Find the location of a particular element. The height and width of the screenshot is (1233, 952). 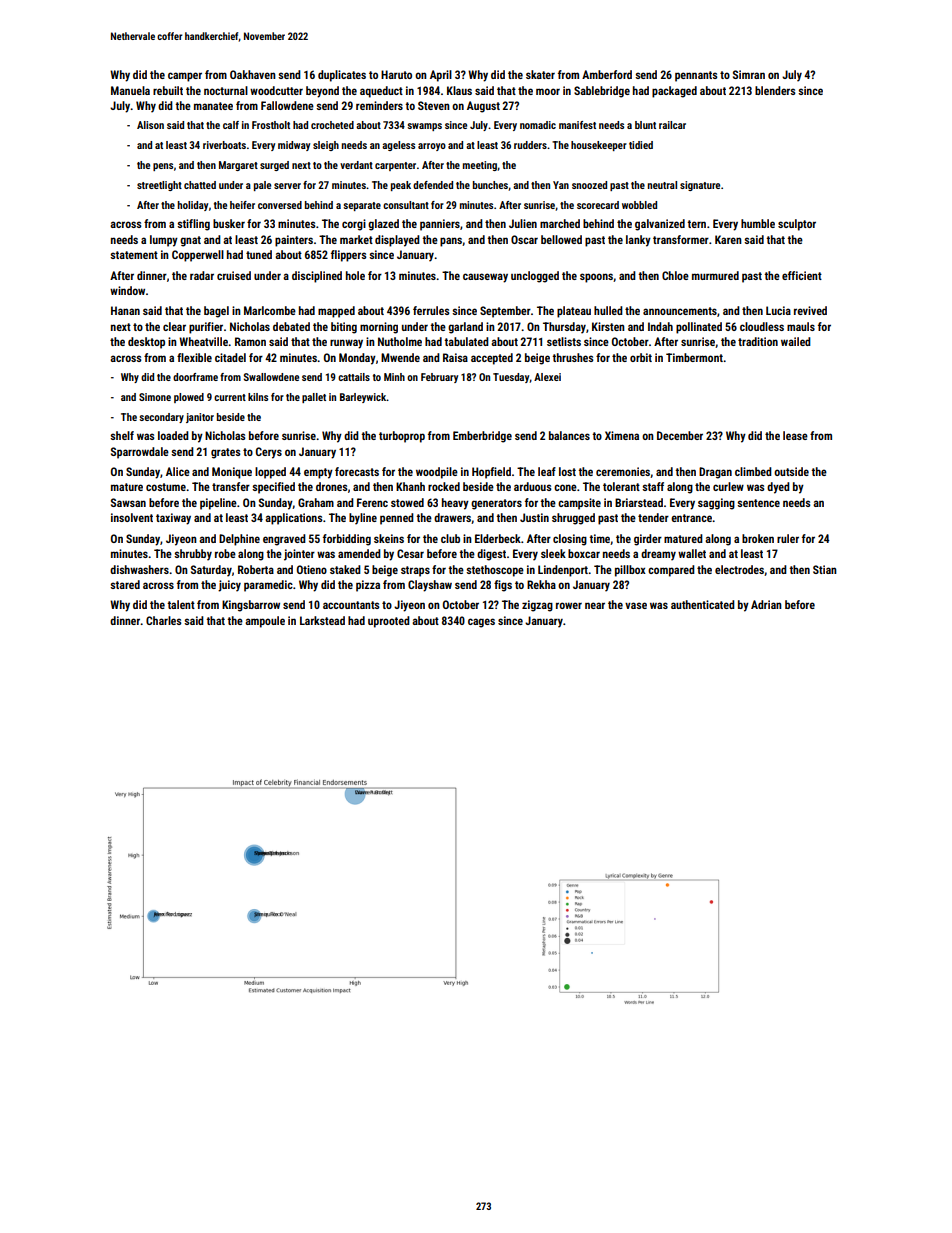

Charles is located at coordinates (164, 620).
